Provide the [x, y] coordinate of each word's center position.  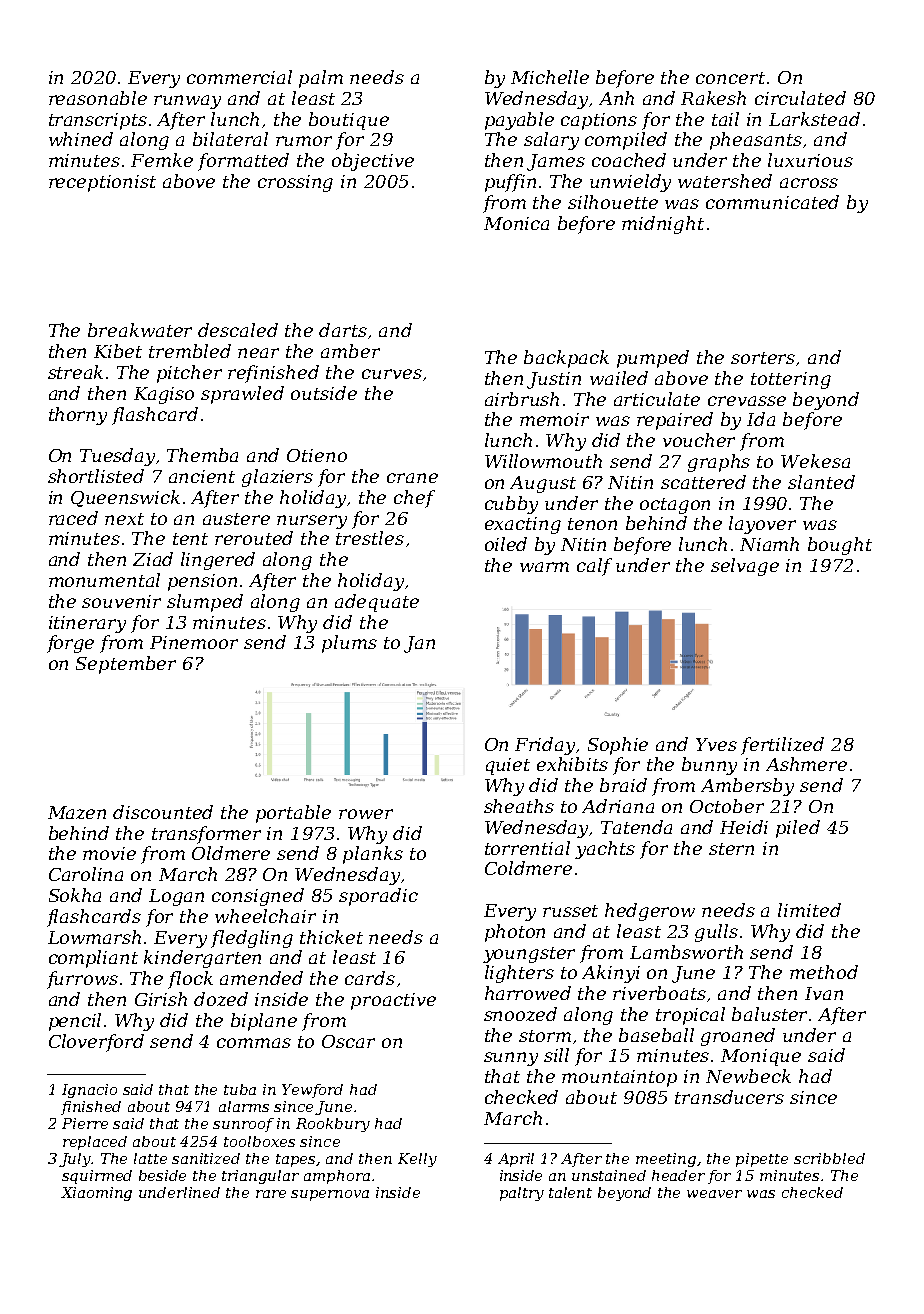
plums [349, 644]
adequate [377, 603]
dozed [221, 999]
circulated [800, 98]
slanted [821, 482]
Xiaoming [96, 1194]
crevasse [747, 401]
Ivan [824, 993]
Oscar [348, 1041]
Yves [716, 744]
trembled [190, 351]
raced [73, 518]
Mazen [77, 812]
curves [392, 374]
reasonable [98, 98]
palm [321, 79]
